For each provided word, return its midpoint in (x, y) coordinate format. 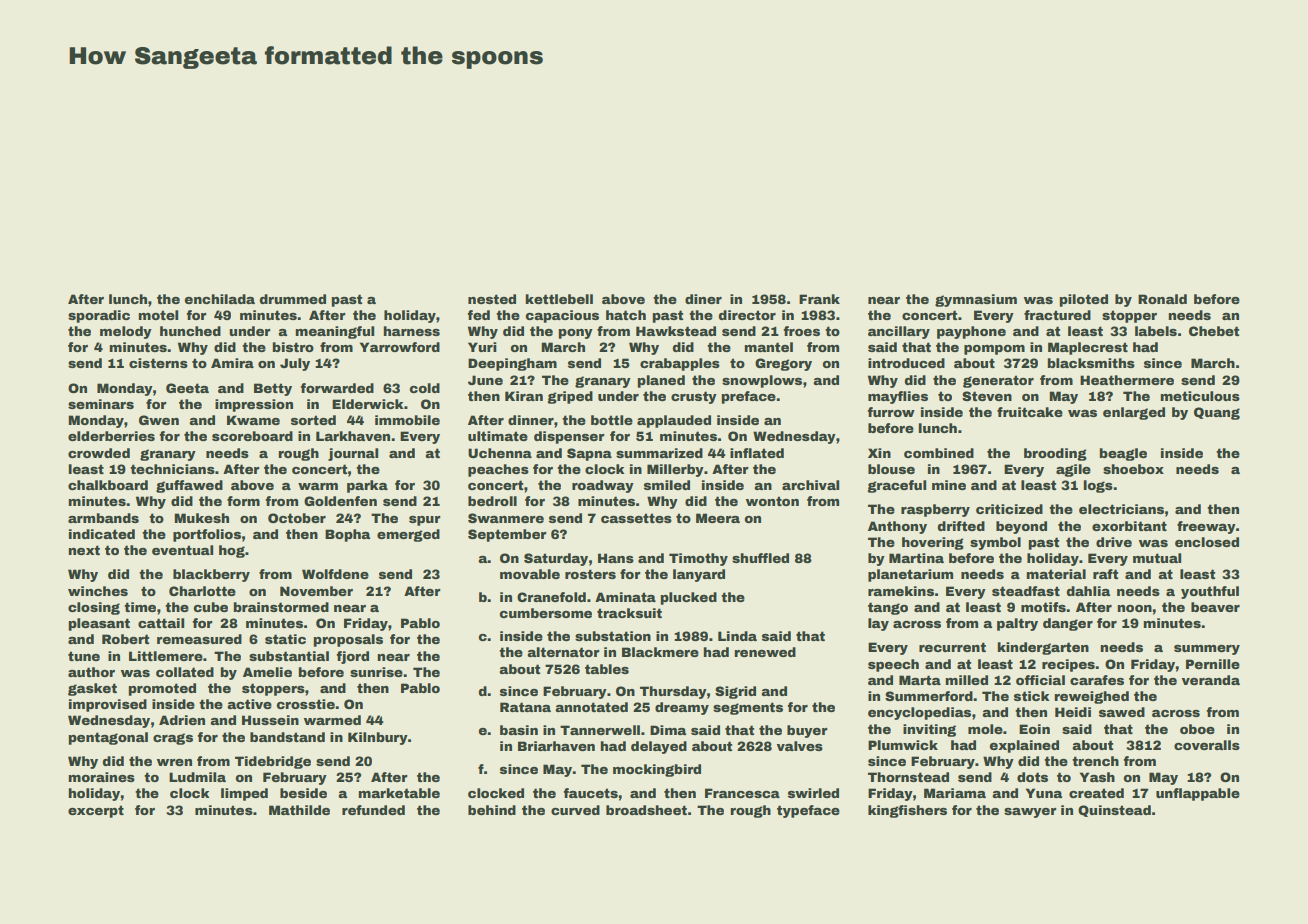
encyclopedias (919, 713)
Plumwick (903, 745)
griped (570, 397)
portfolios (207, 535)
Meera (718, 518)
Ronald (1162, 299)
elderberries (111, 436)
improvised (108, 705)
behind (492, 810)
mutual (1157, 558)
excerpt (96, 811)
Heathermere (1127, 380)
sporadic (99, 316)
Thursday (673, 692)
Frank (819, 299)
